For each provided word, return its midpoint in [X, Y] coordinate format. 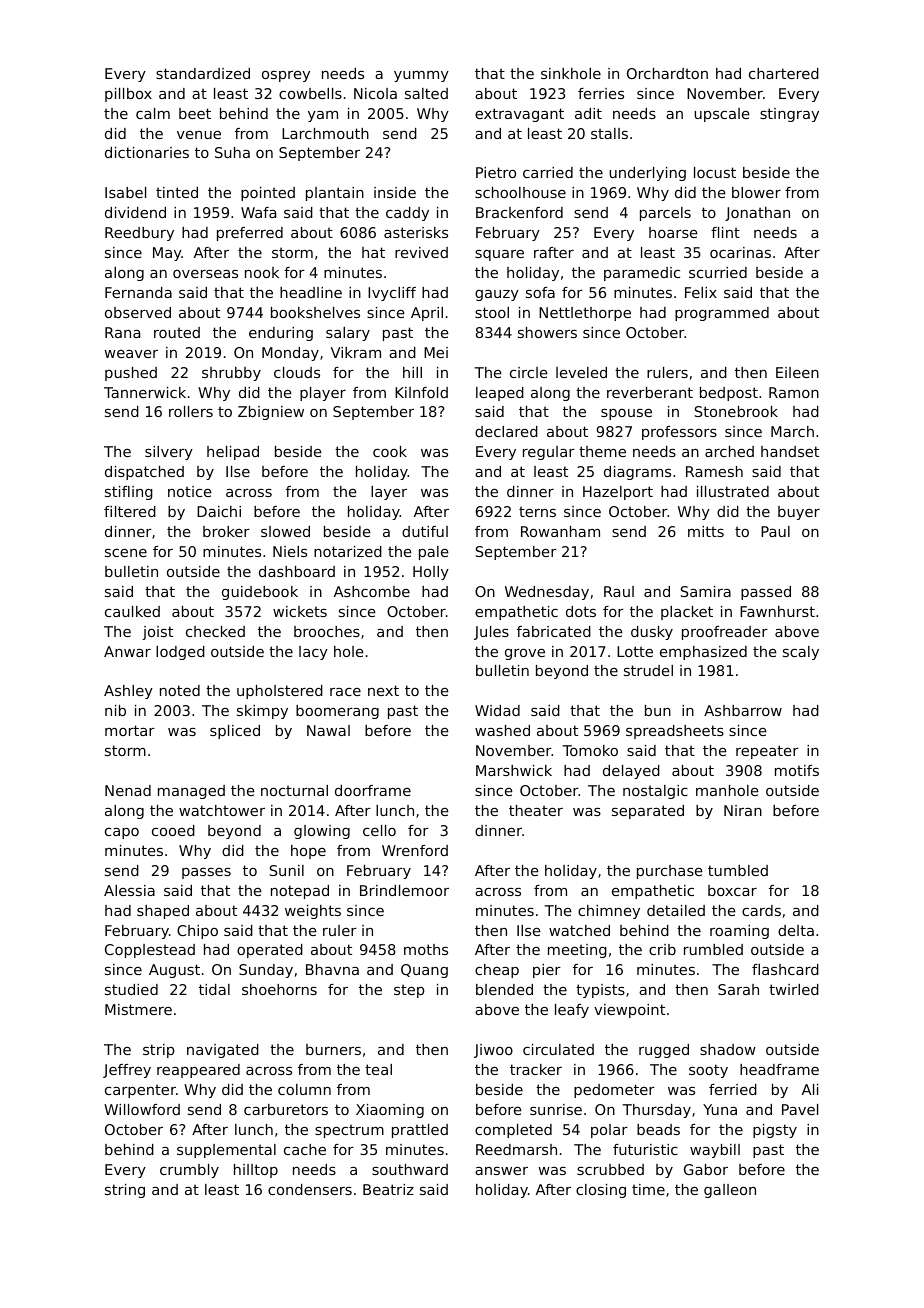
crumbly [189, 1171]
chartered [784, 73]
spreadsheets [675, 732]
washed [502, 730]
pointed [268, 194]
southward [410, 1169]
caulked [132, 611]
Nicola [375, 93]
